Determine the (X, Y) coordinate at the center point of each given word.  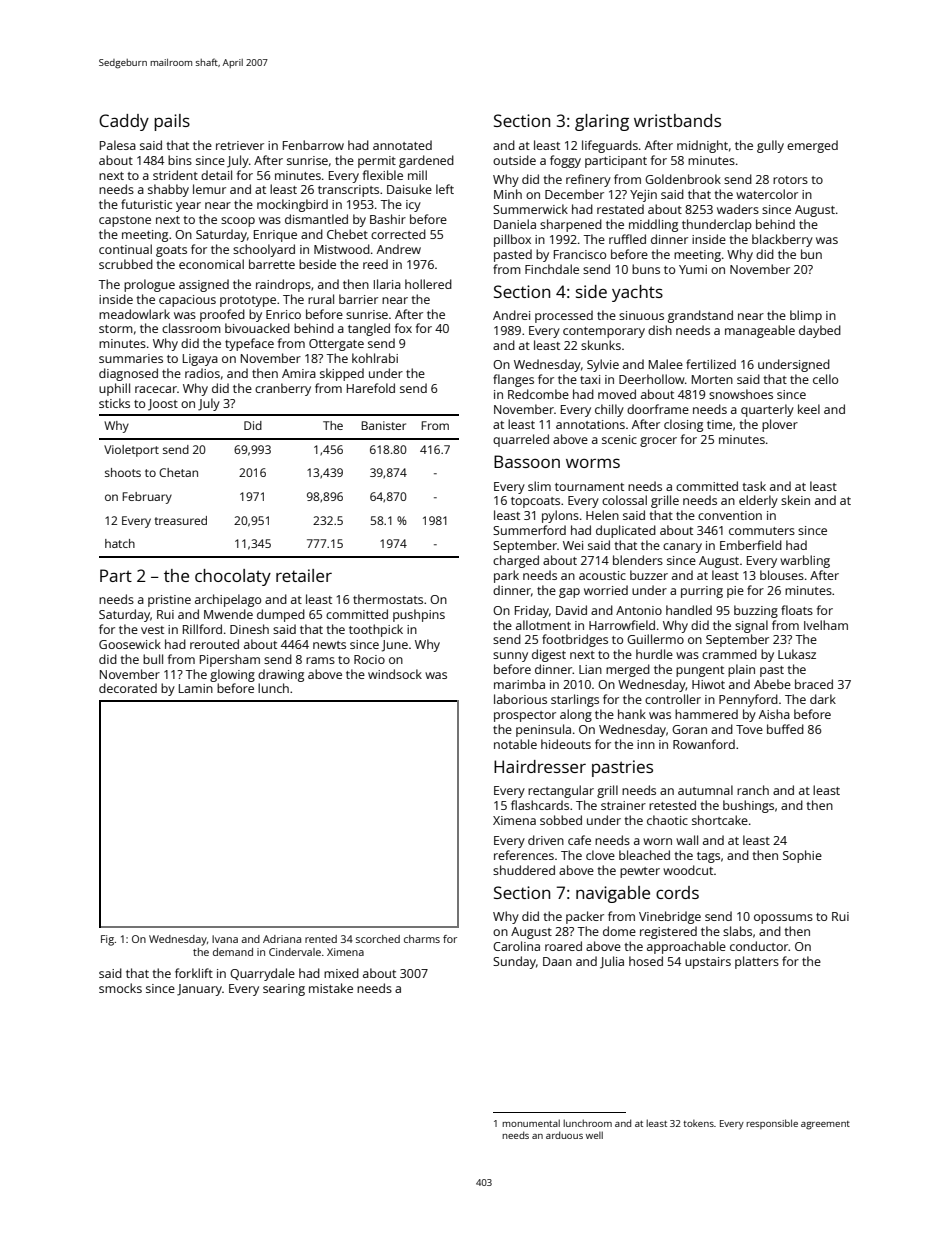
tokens (698, 1123)
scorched (378, 939)
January (199, 990)
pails (172, 122)
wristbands (677, 120)
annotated (402, 145)
